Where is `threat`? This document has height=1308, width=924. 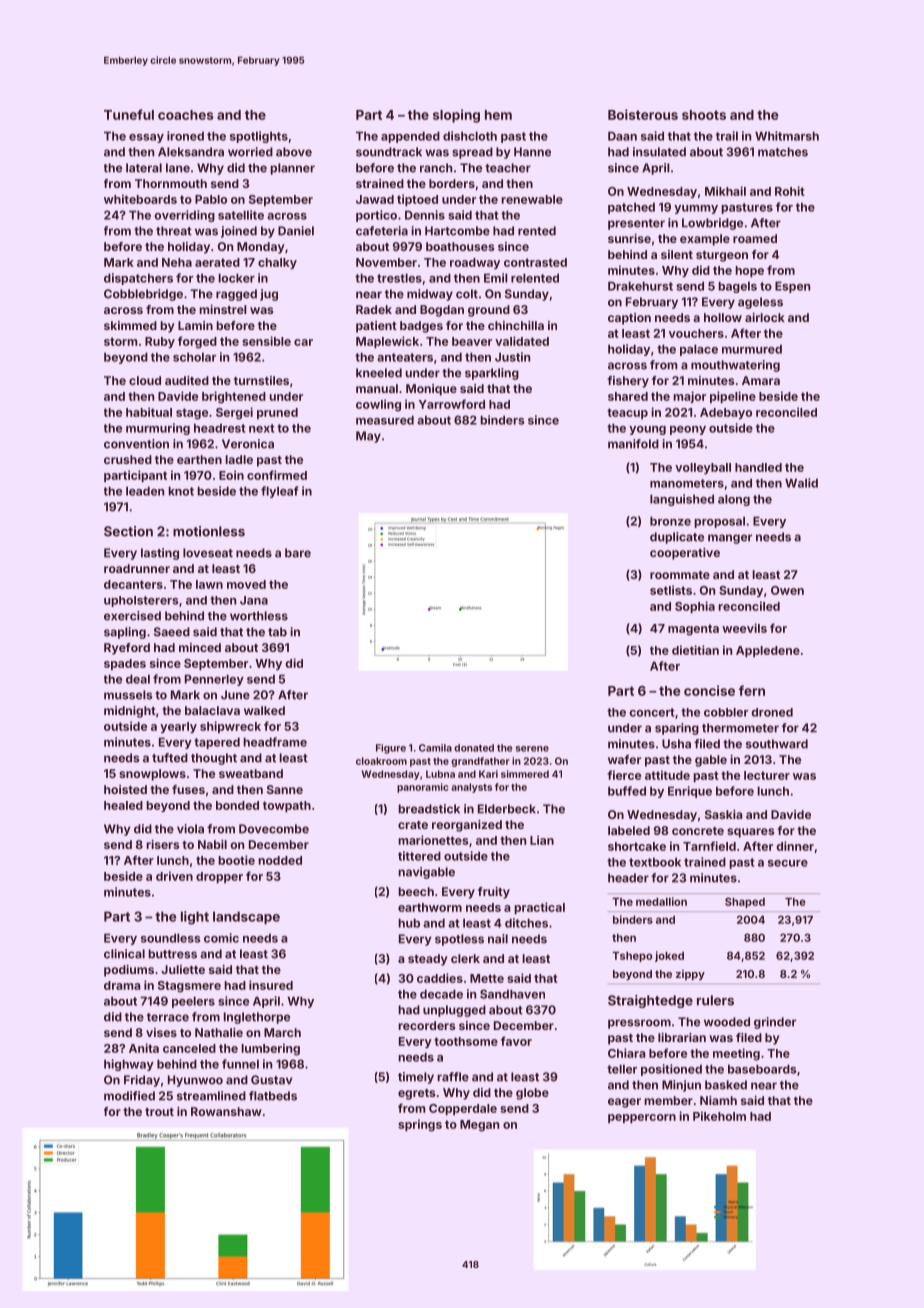 threat is located at coordinates (174, 231).
